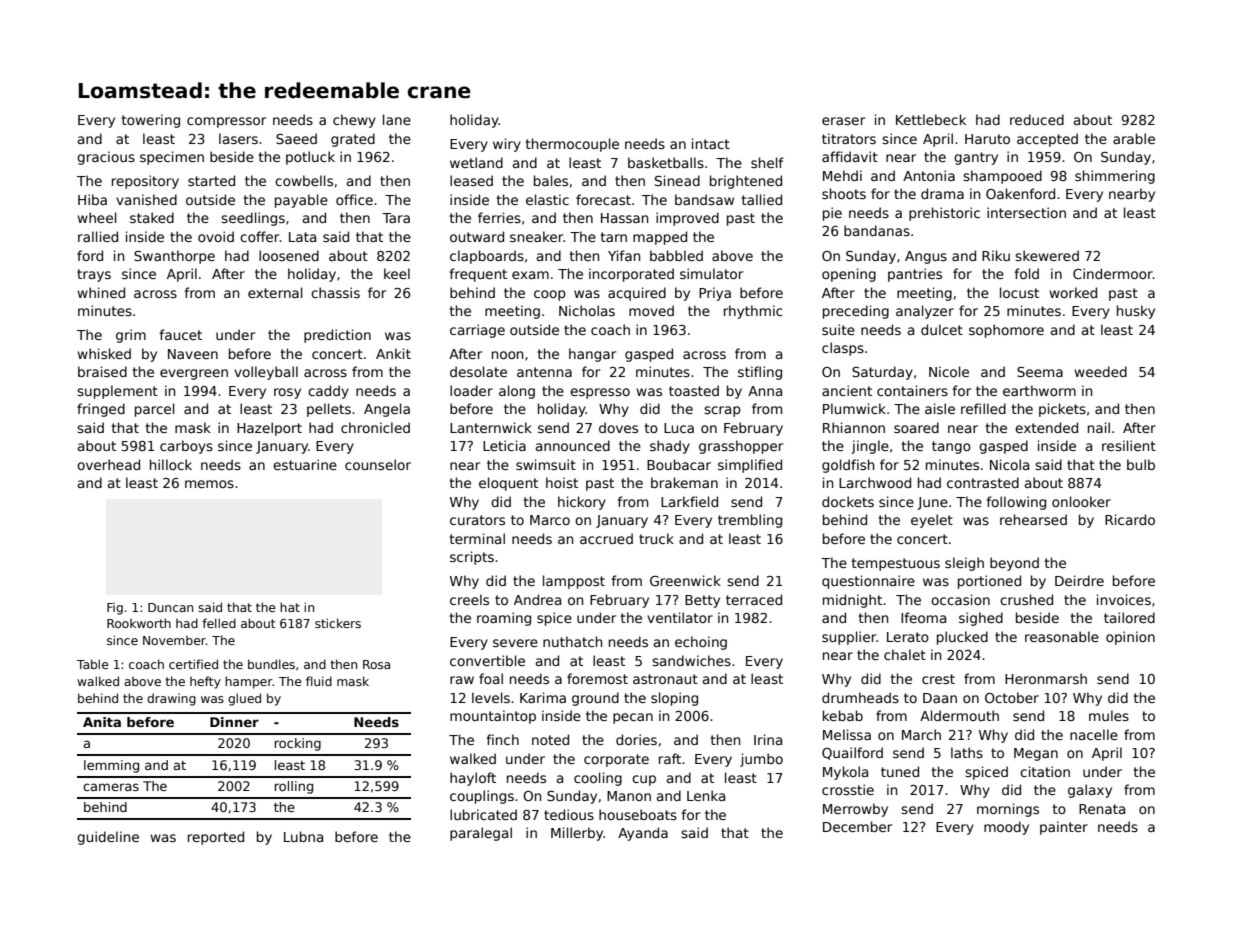 This image has height=952, width=1233. Describe the element at coordinates (151, 121) in the image. I see `towering` at that location.
